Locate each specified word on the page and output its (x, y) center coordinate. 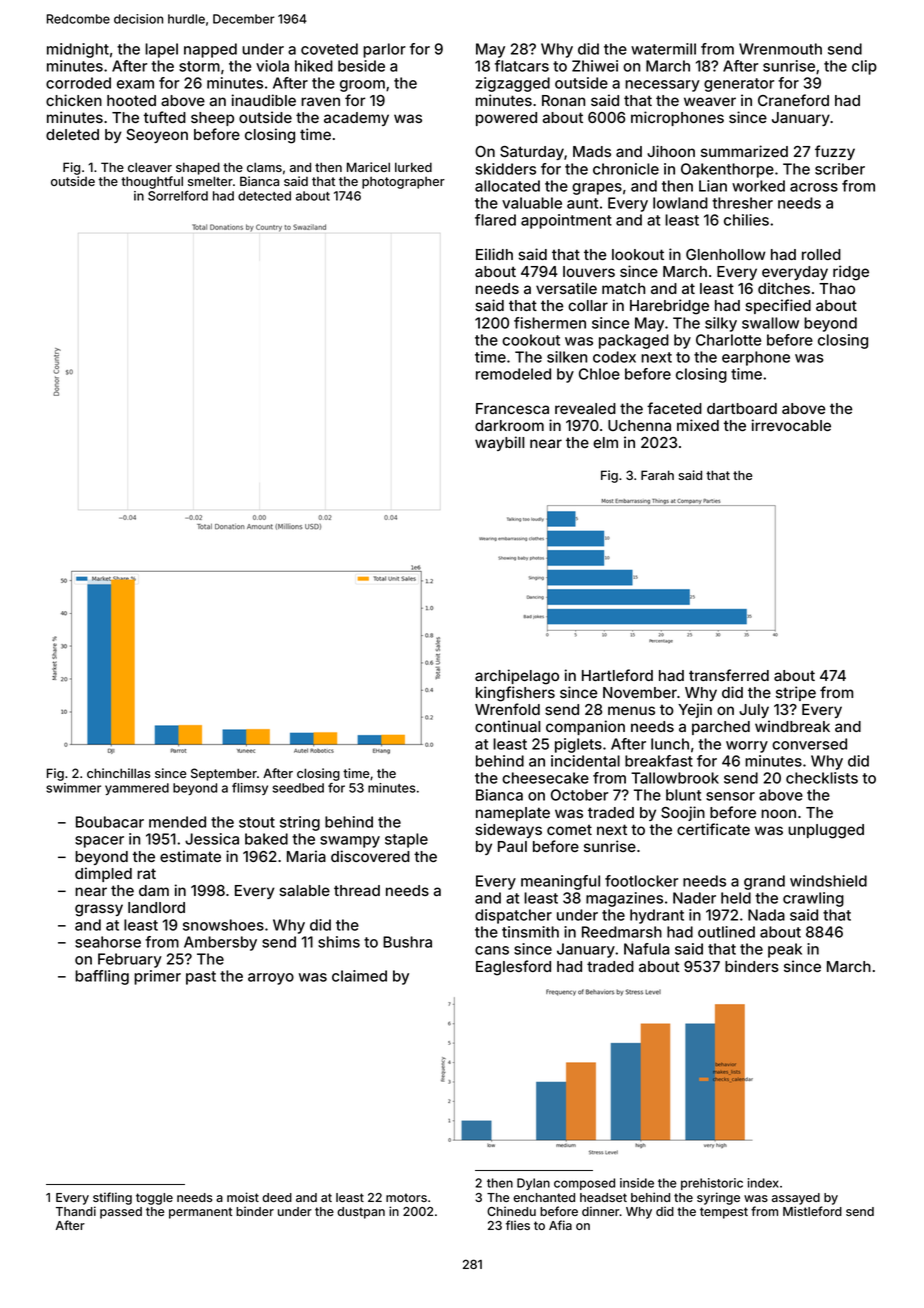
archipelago (517, 677)
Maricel (368, 167)
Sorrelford (178, 196)
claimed (359, 976)
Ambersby (220, 943)
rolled (821, 254)
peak (785, 950)
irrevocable (791, 425)
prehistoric (712, 1184)
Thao (837, 288)
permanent (200, 1213)
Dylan (533, 1184)
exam (135, 84)
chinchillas (118, 773)
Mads (592, 151)
